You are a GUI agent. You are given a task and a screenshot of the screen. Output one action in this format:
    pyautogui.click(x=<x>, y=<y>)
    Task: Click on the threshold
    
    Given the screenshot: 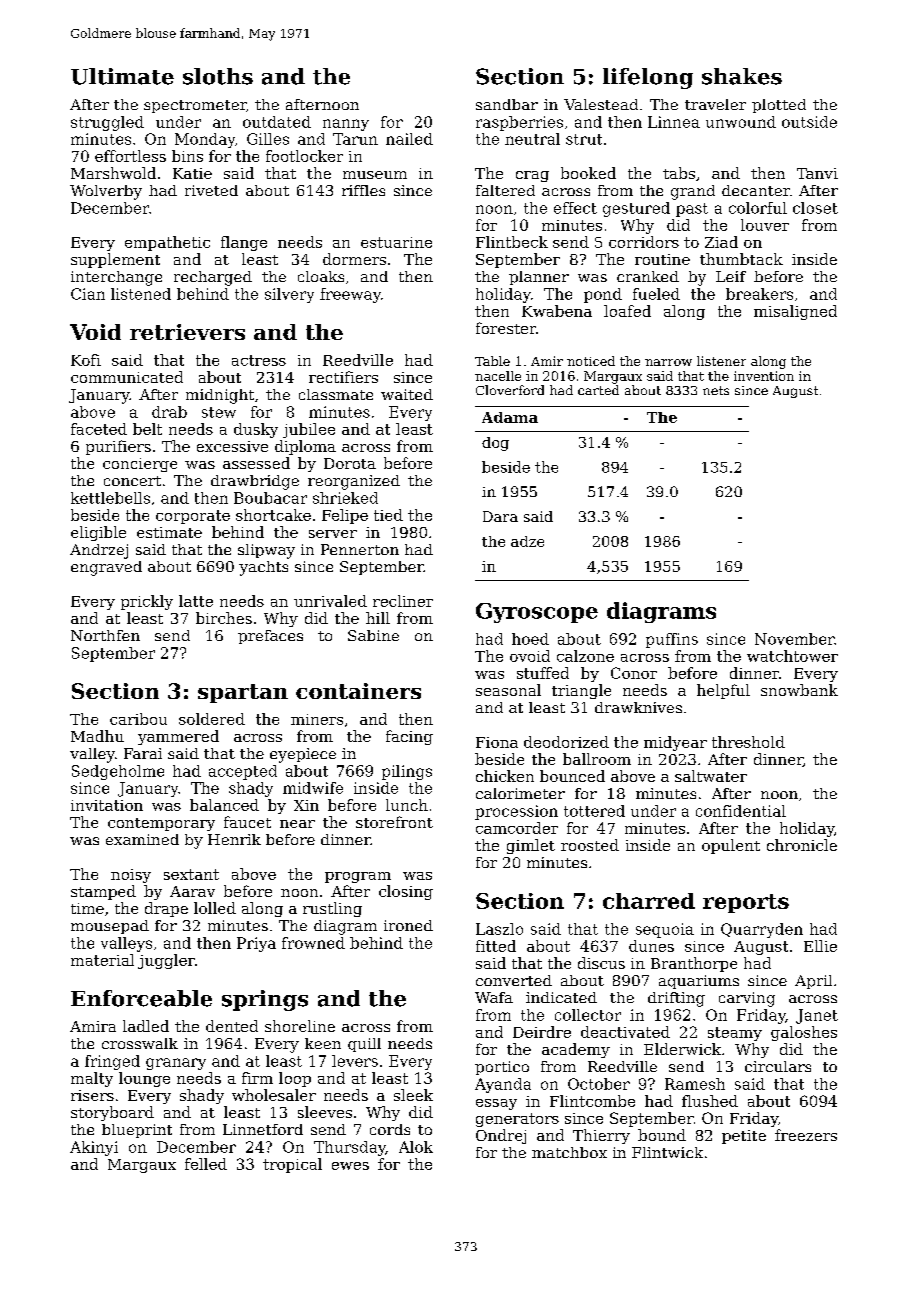 What is the action you would take?
    pyautogui.click(x=748, y=742)
